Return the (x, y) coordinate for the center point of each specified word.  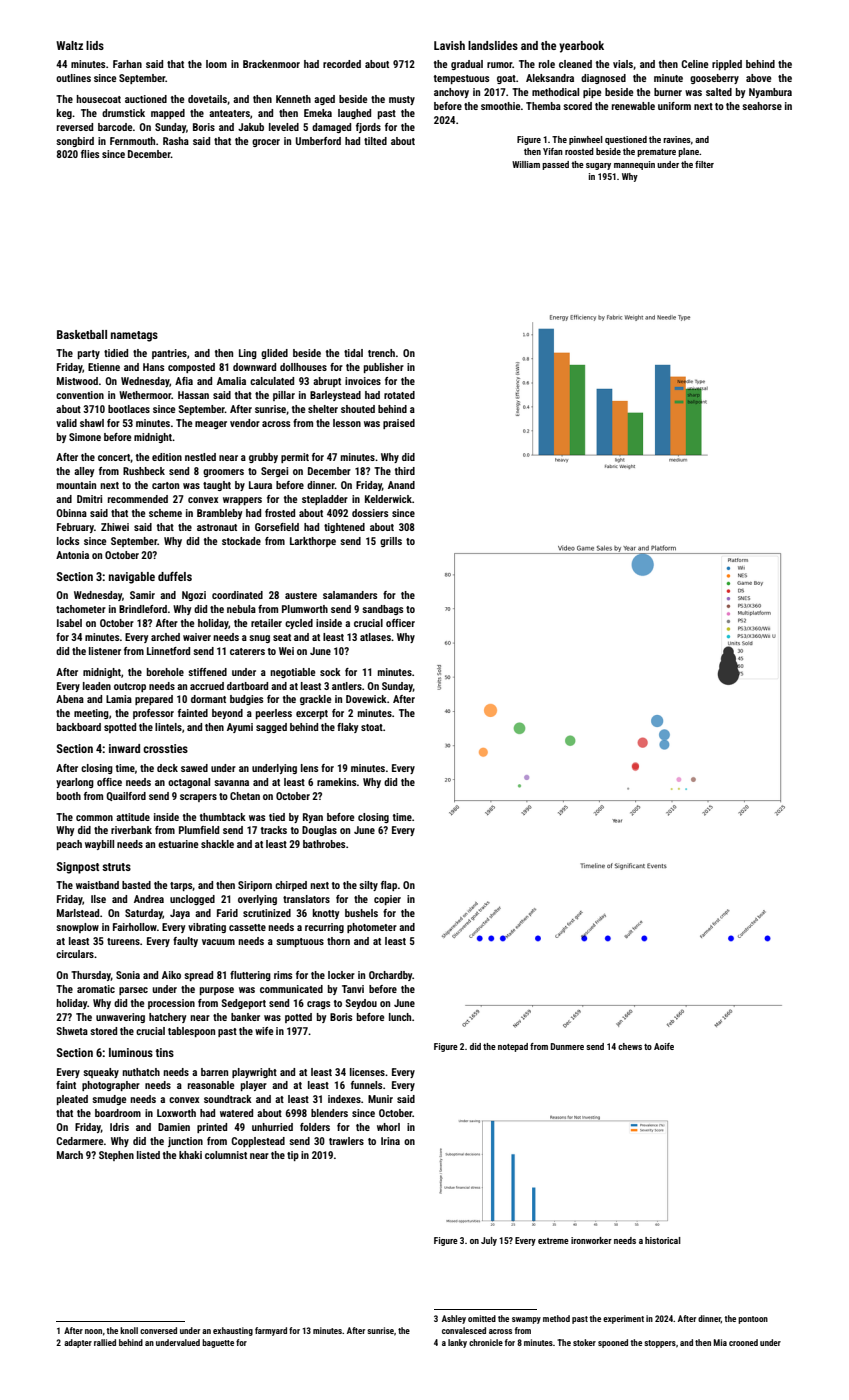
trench (381, 353)
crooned (743, 1342)
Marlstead (78, 913)
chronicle (486, 1342)
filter (704, 164)
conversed (158, 1330)
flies (90, 154)
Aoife (664, 1046)
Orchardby (391, 976)
